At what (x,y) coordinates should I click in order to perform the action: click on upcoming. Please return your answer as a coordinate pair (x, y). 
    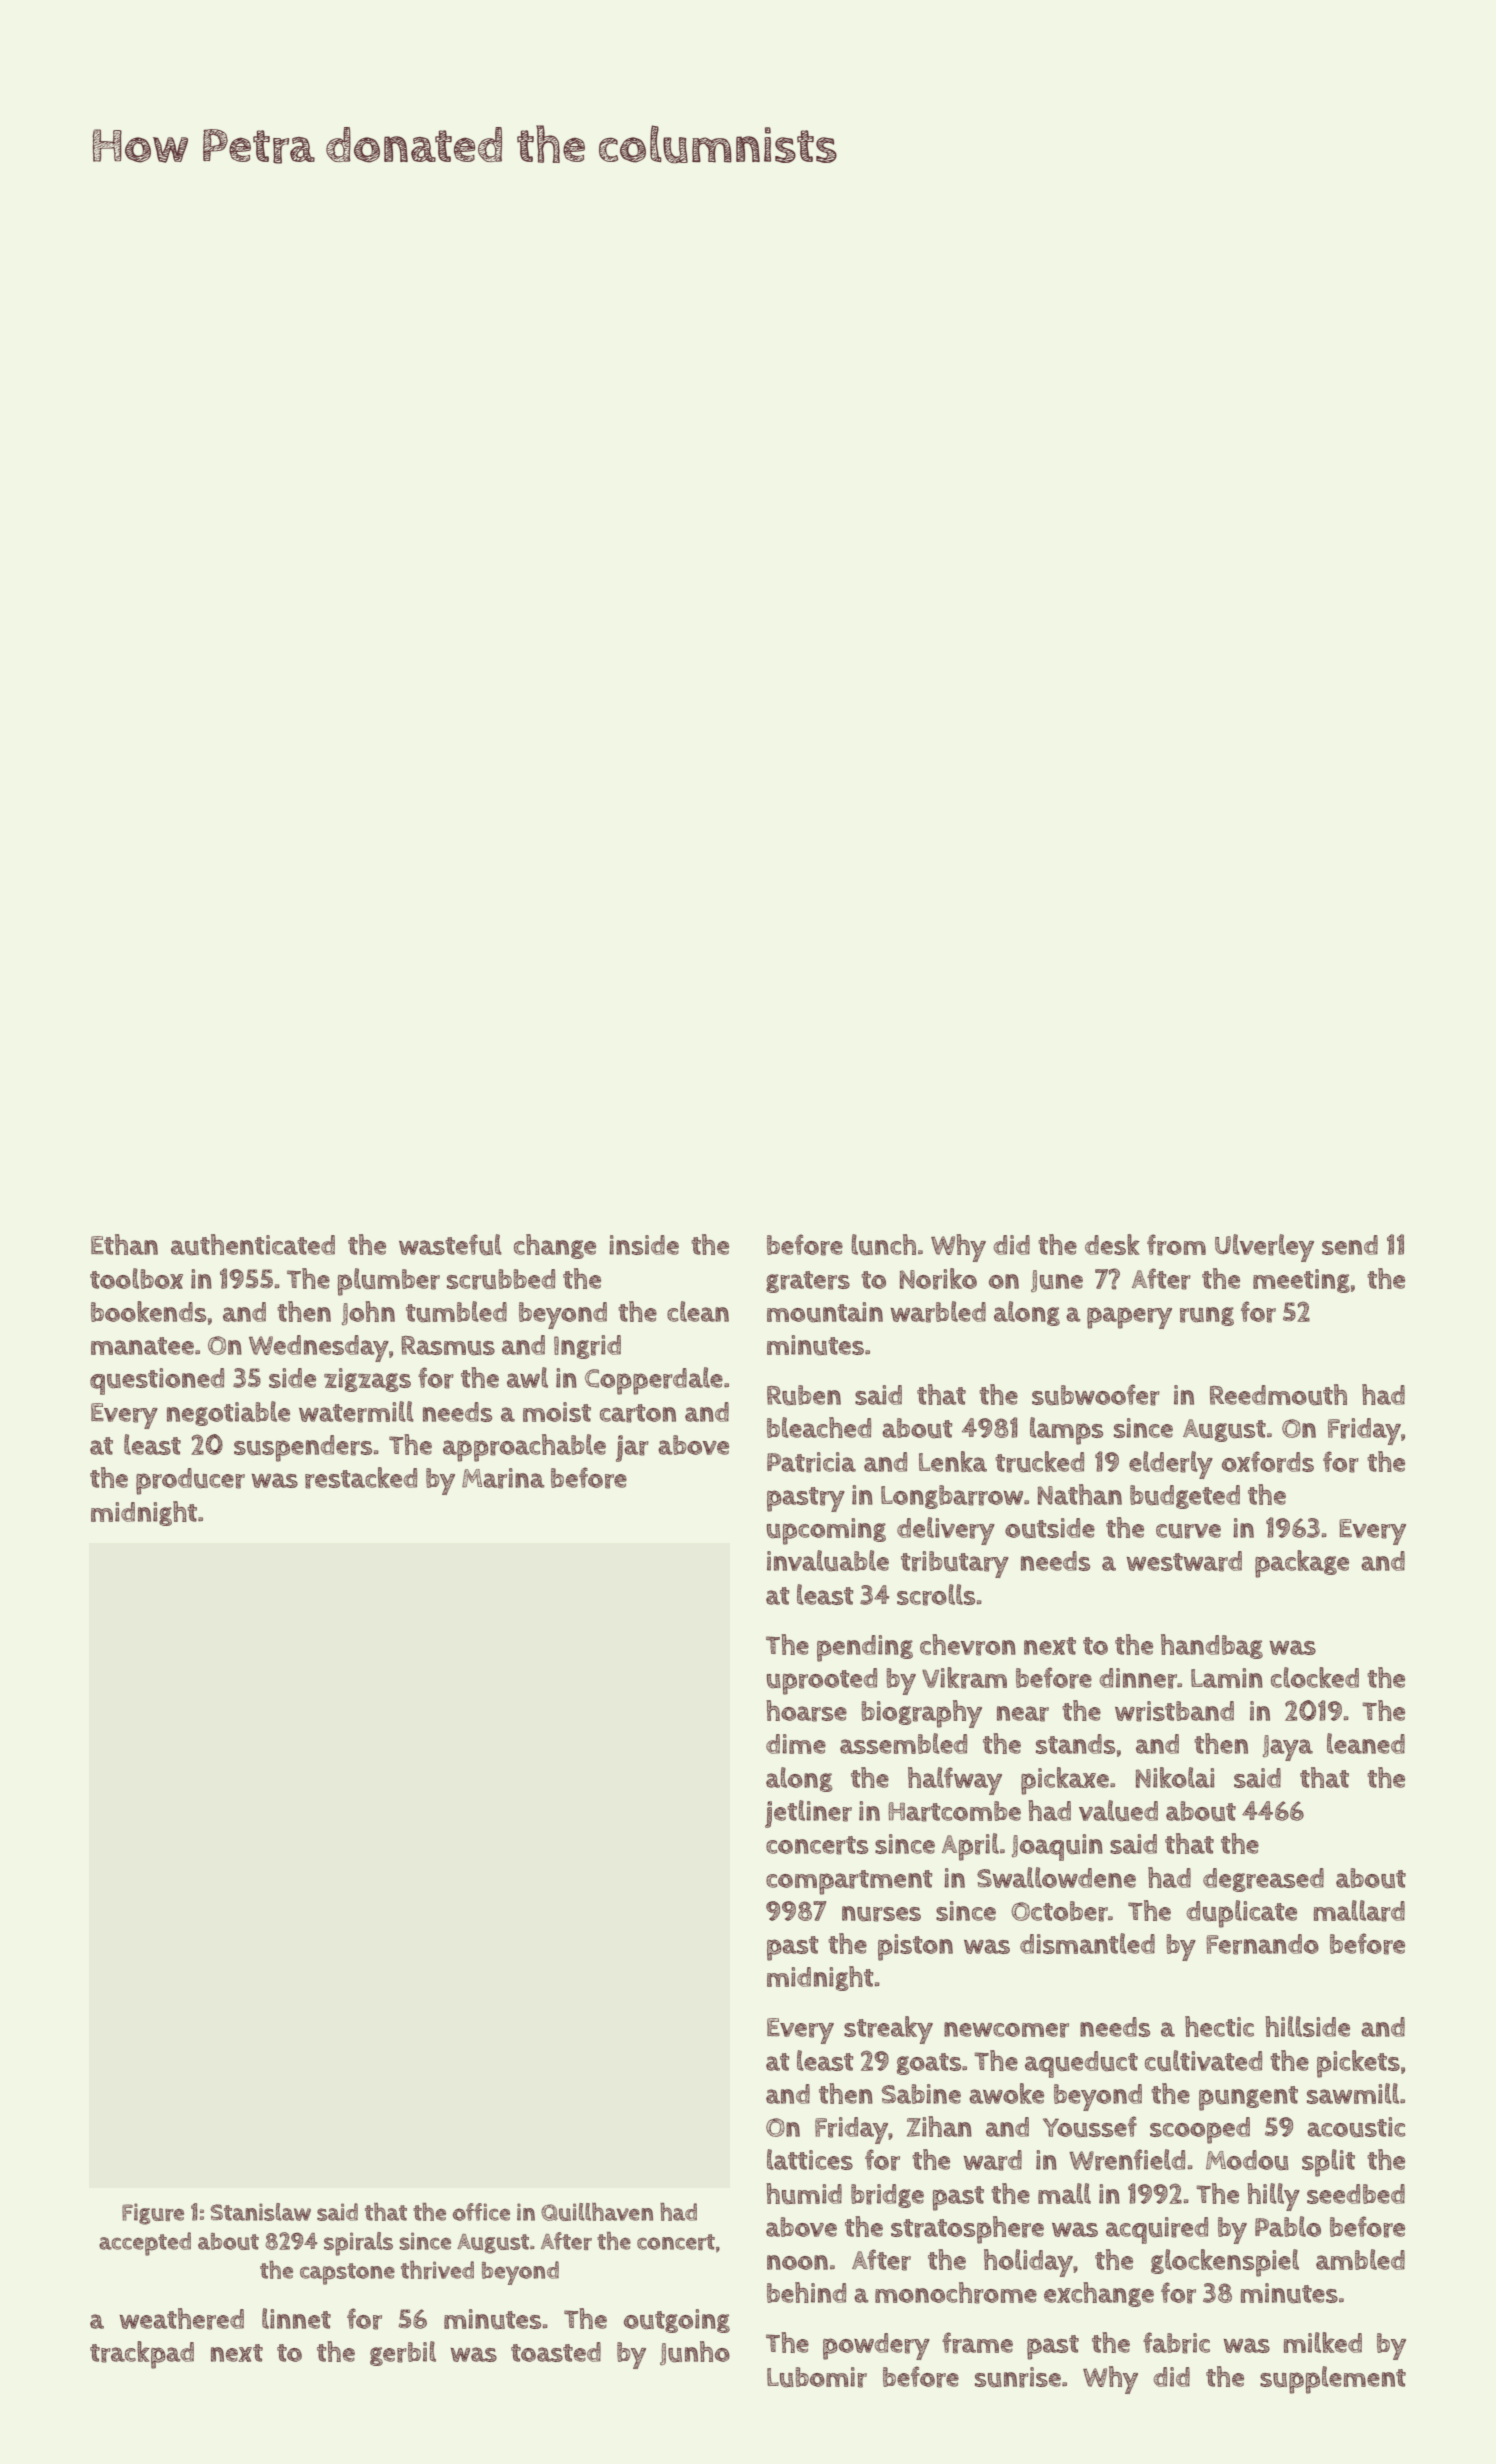
    Looking at the image, I should click on (826, 1531).
